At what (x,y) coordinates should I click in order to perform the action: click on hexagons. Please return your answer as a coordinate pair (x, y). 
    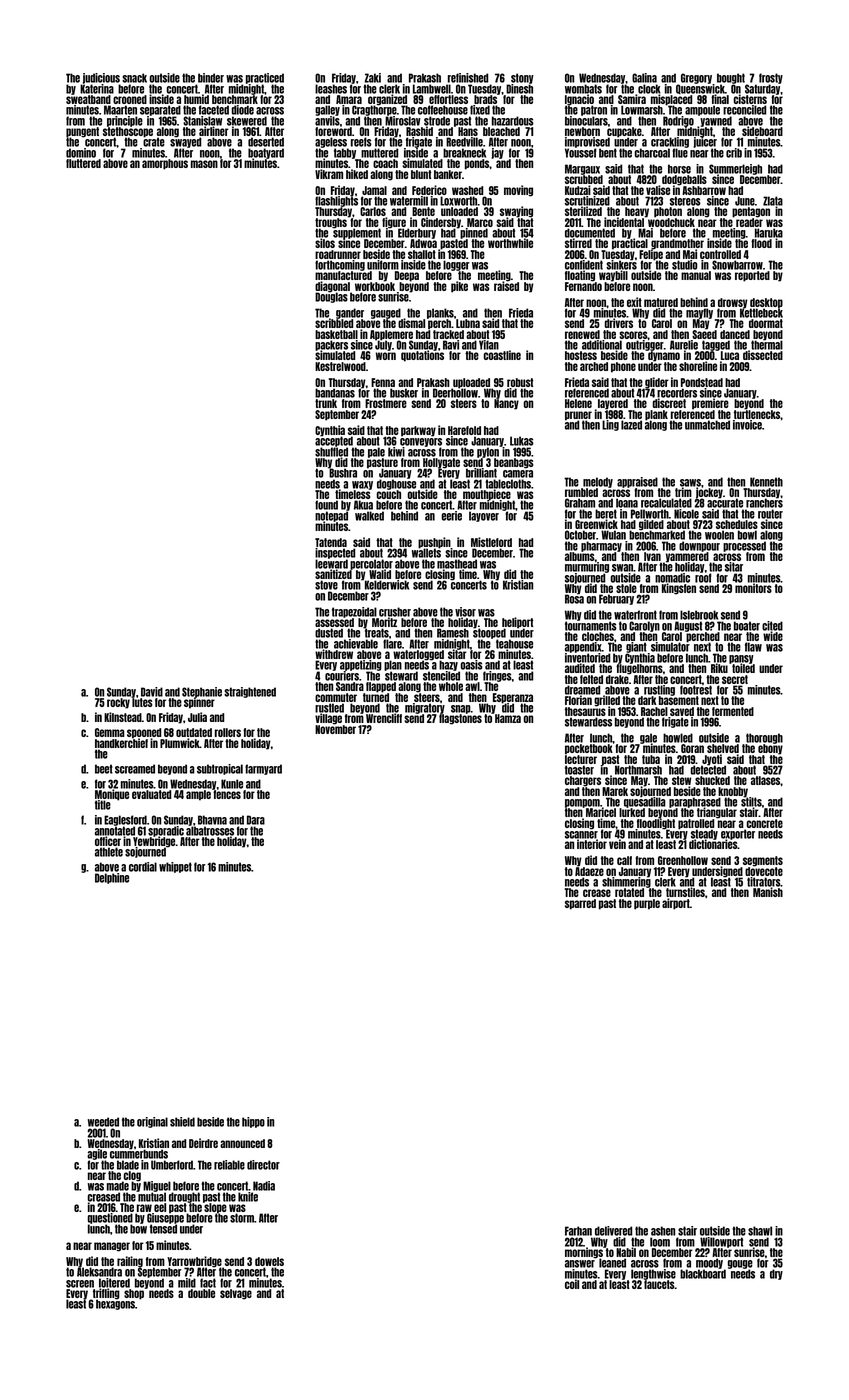
    Looking at the image, I should click on (115, 1305).
